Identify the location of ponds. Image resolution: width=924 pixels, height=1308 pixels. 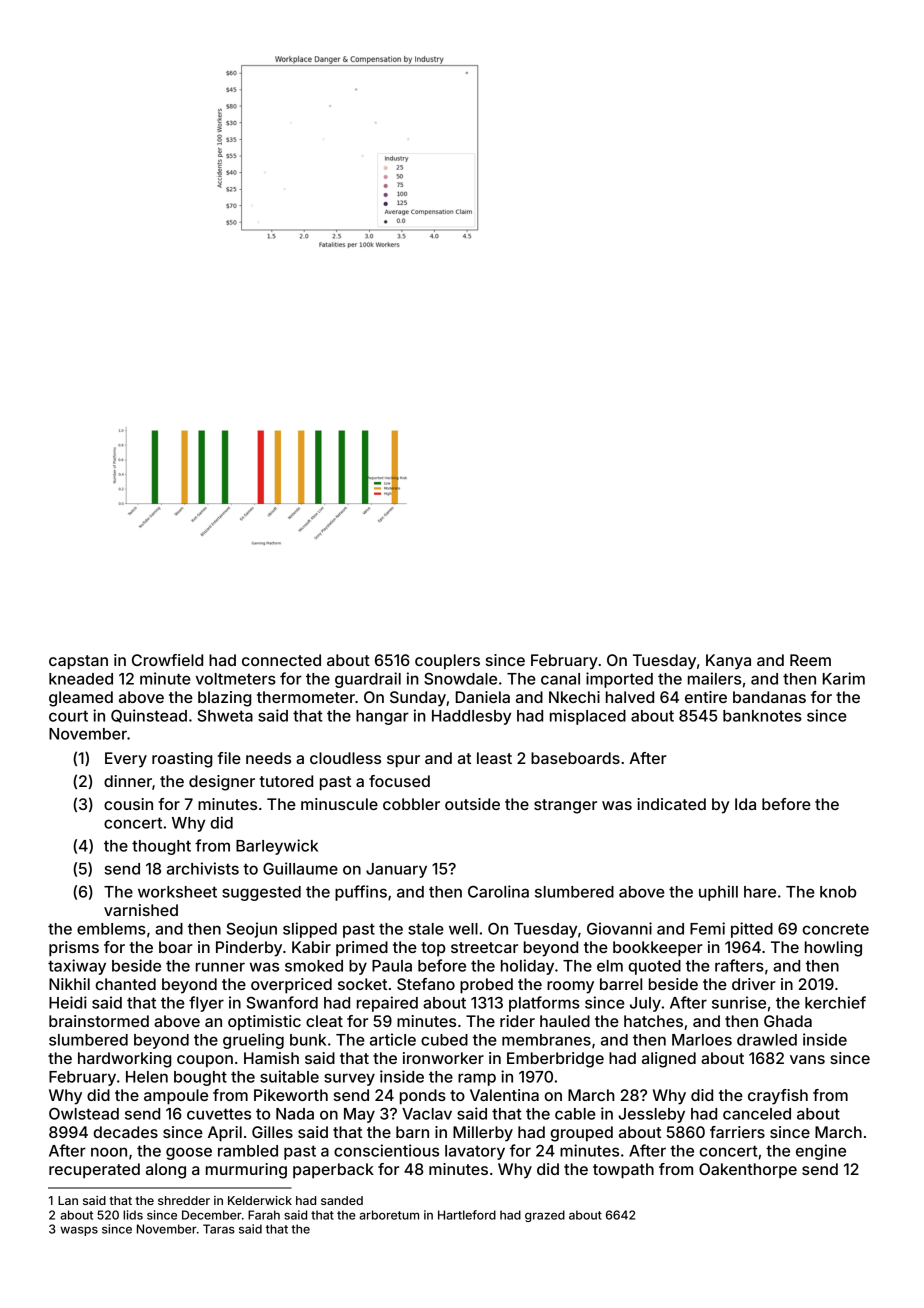
(423, 1097).
